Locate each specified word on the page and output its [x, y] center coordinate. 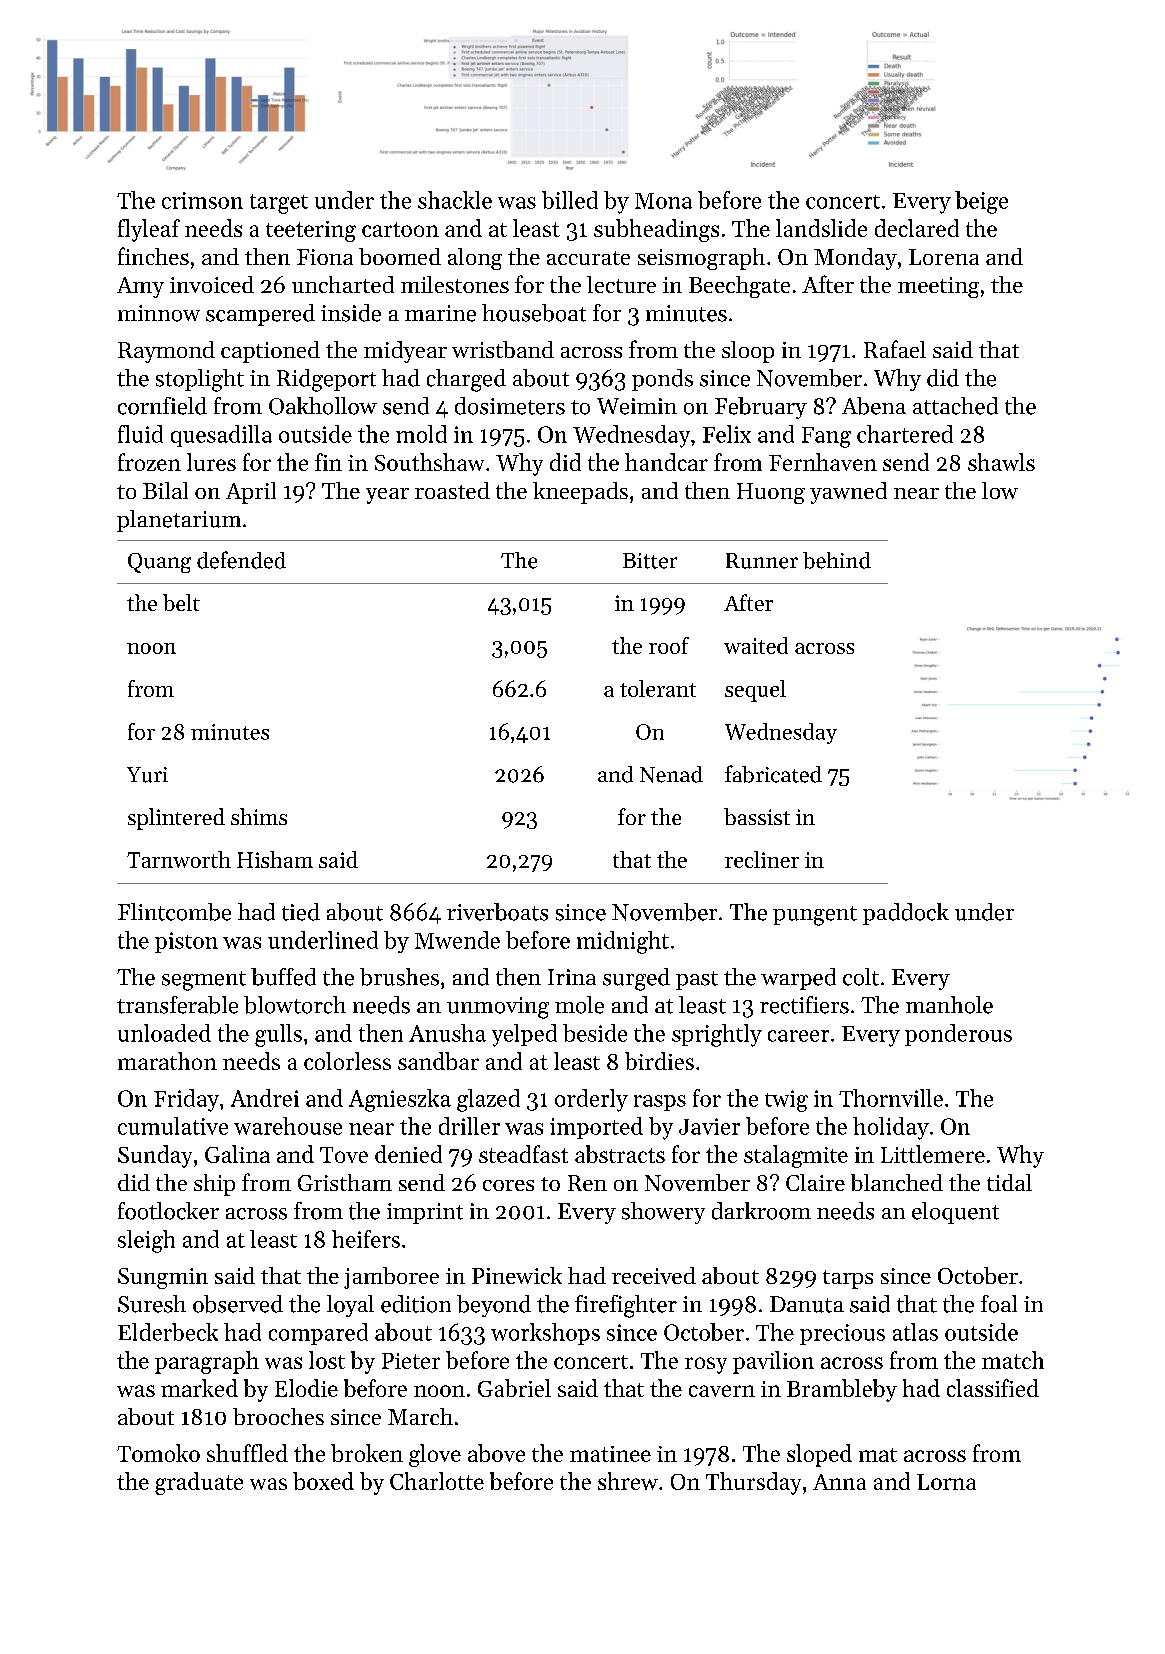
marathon [167, 1061]
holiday [891, 1128]
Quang [159, 563]
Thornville [891, 1098]
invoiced [212, 284]
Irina [572, 977]
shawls [1001, 462]
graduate [199, 1483]
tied [301, 912]
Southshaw [429, 462]
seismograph [701, 259]
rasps [660, 1103]
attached [955, 406]
